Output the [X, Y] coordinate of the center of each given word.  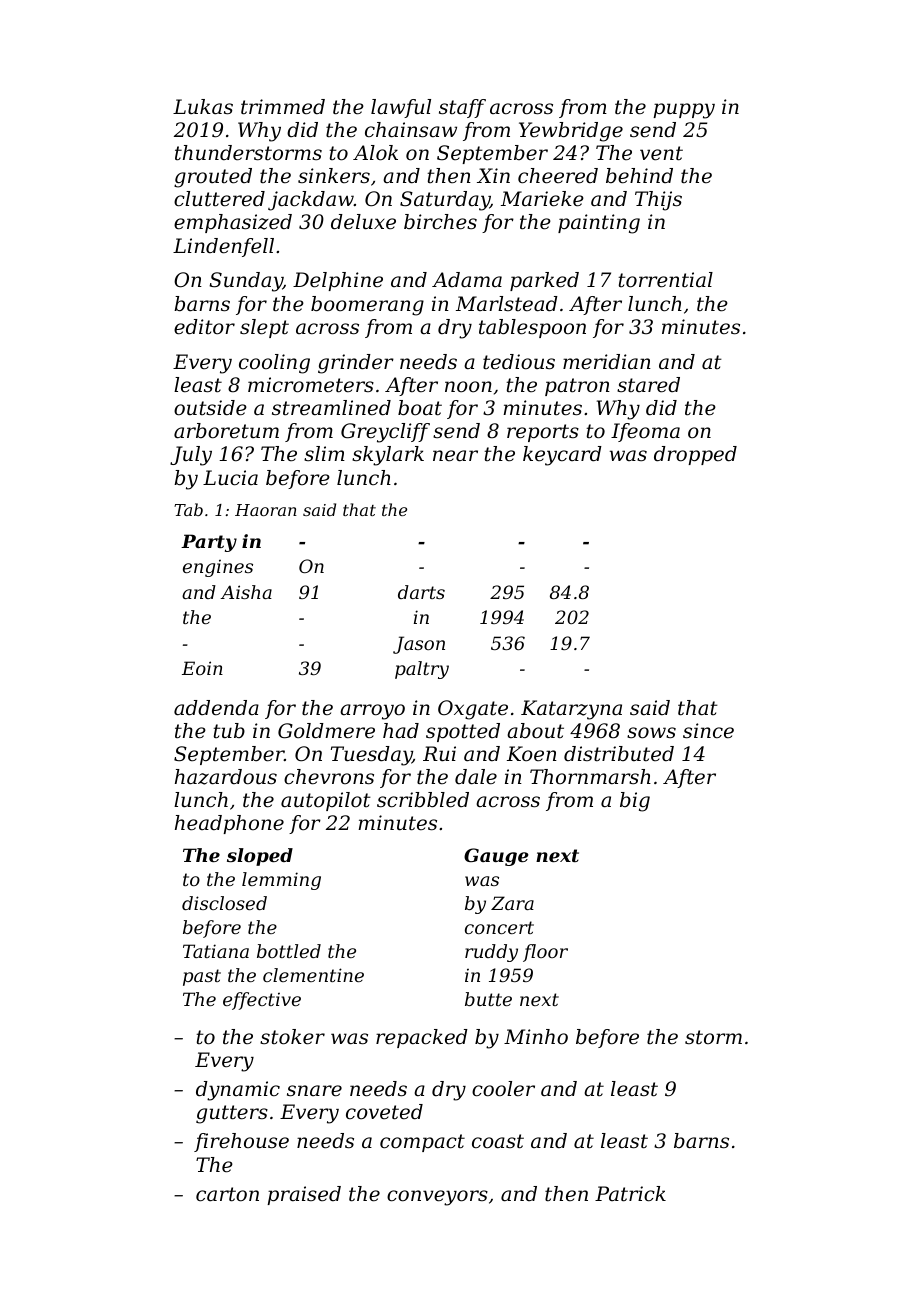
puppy [684, 111]
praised [304, 1195]
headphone [229, 824]
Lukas [203, 107]
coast [498, 1141]
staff [462, 108]
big [635, 802]
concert [499, 927]
